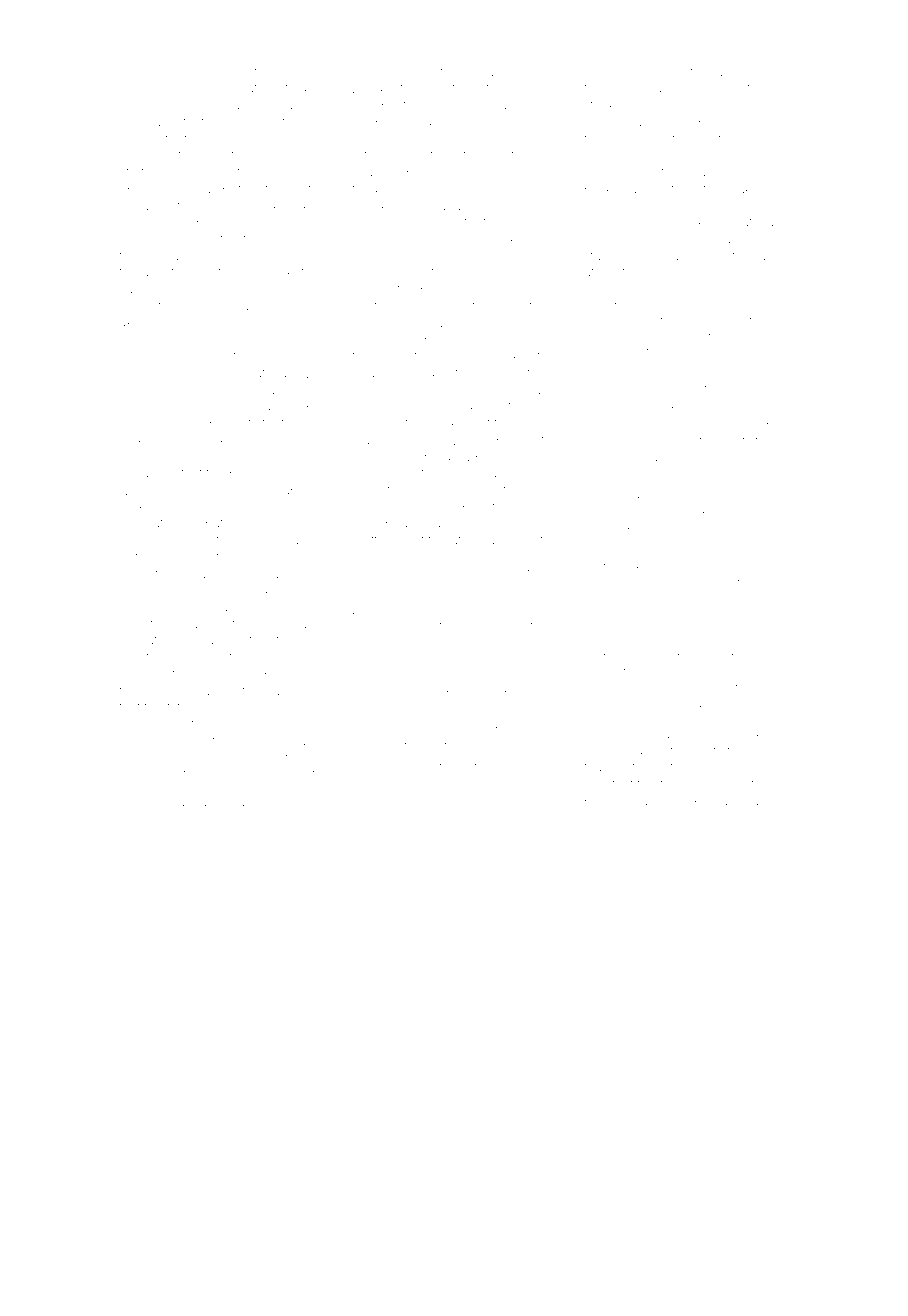  What do you see at coordinates (228, 776) in the image?
I see `granary` at bounding box center [228, 776].
